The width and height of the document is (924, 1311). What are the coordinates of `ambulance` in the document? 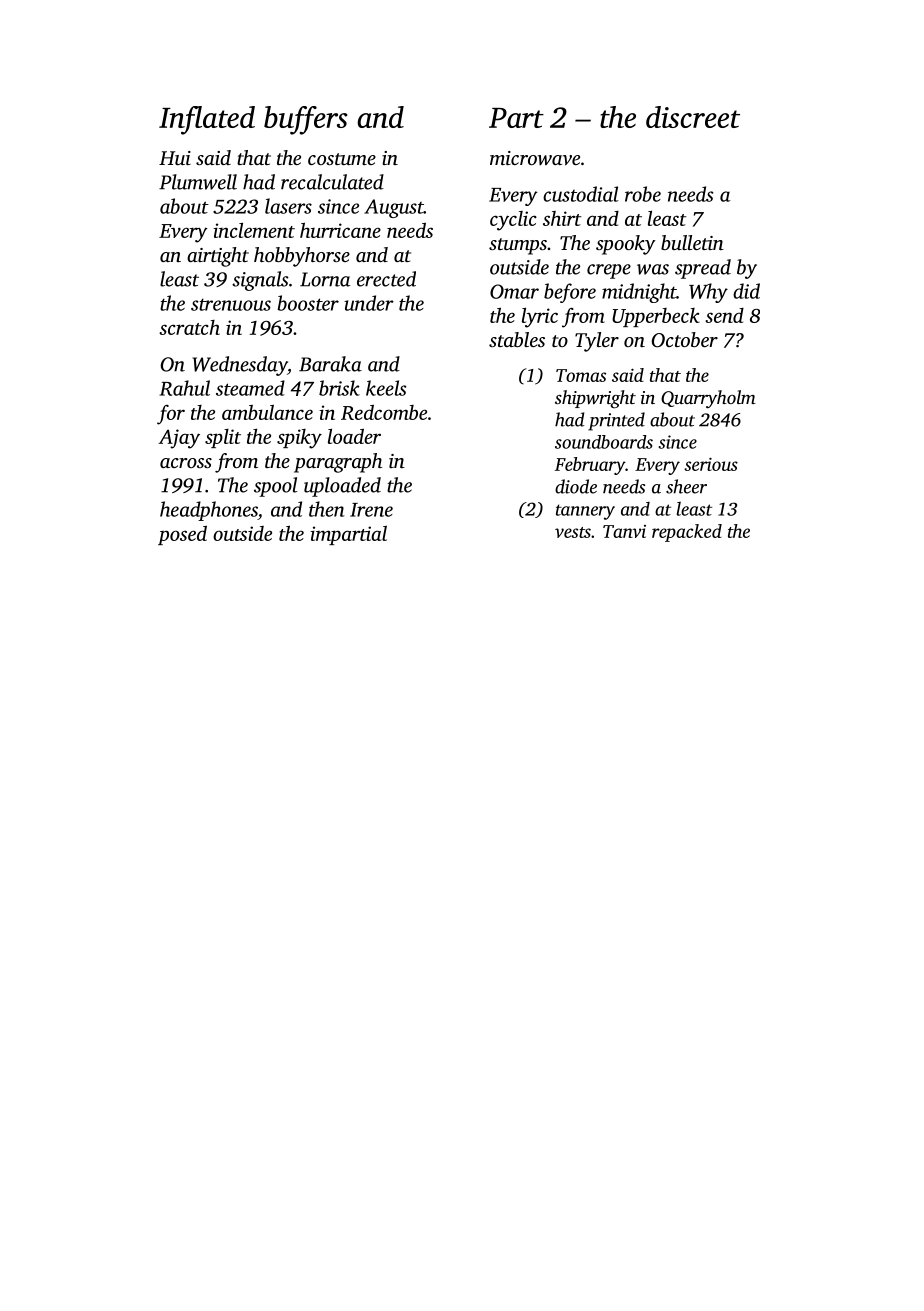 It's located at (267, 412).
